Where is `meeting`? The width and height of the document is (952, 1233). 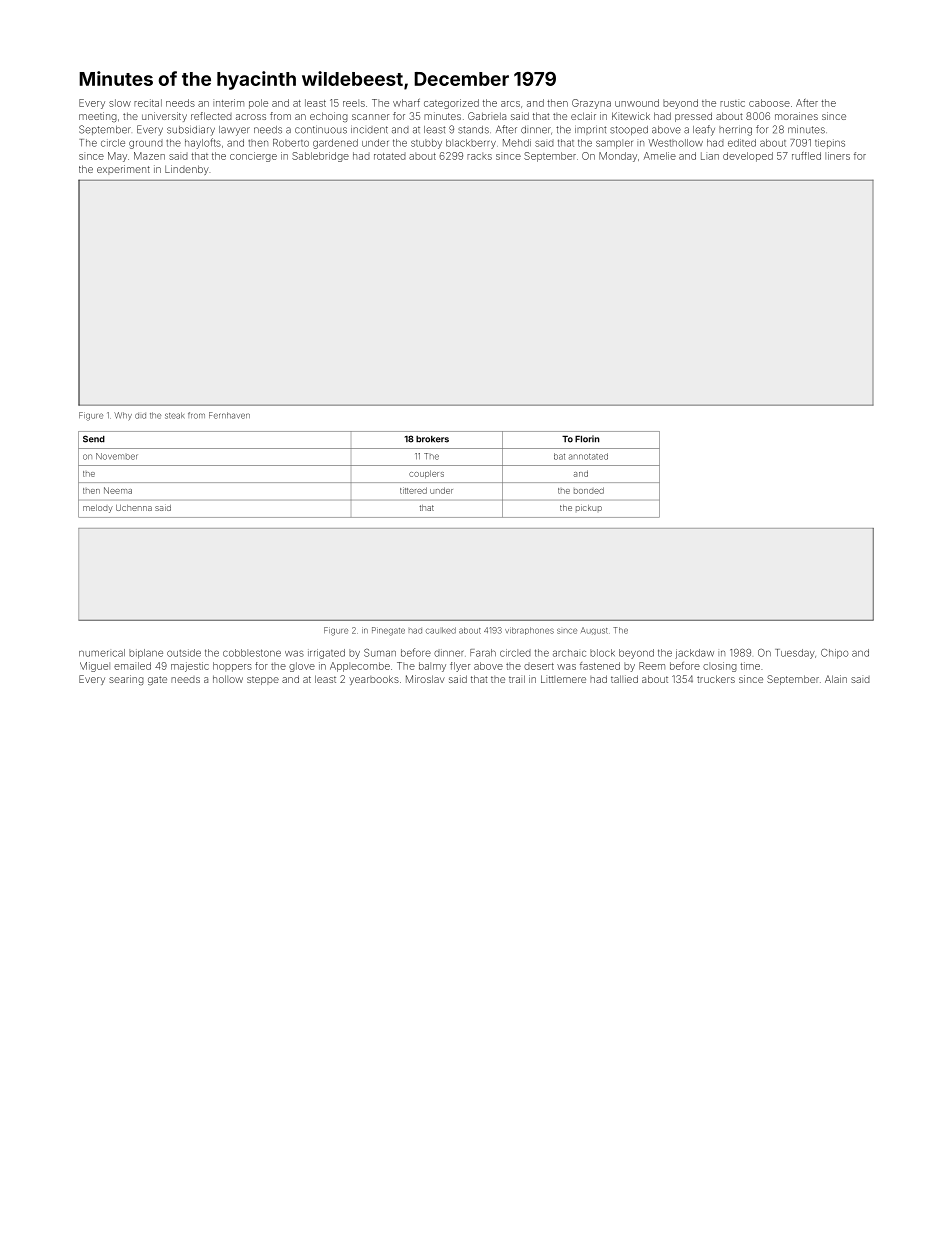
meeting is located at coordinates (98, 117).
